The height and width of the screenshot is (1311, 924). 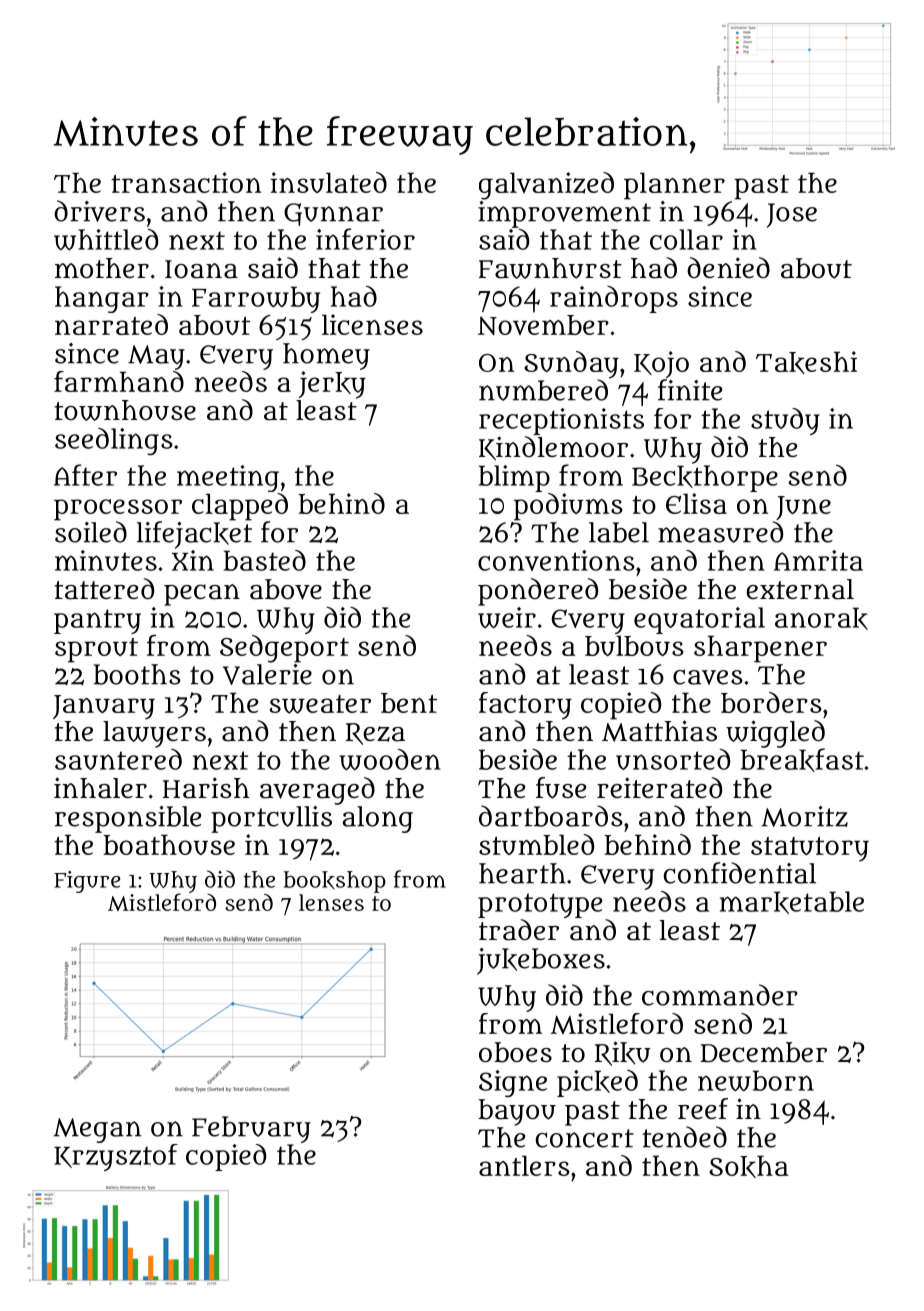 What do you see at coordinates (705, 478) in the screenshot?
I see `Beckthorpe` at bounding box center [705, 478].
